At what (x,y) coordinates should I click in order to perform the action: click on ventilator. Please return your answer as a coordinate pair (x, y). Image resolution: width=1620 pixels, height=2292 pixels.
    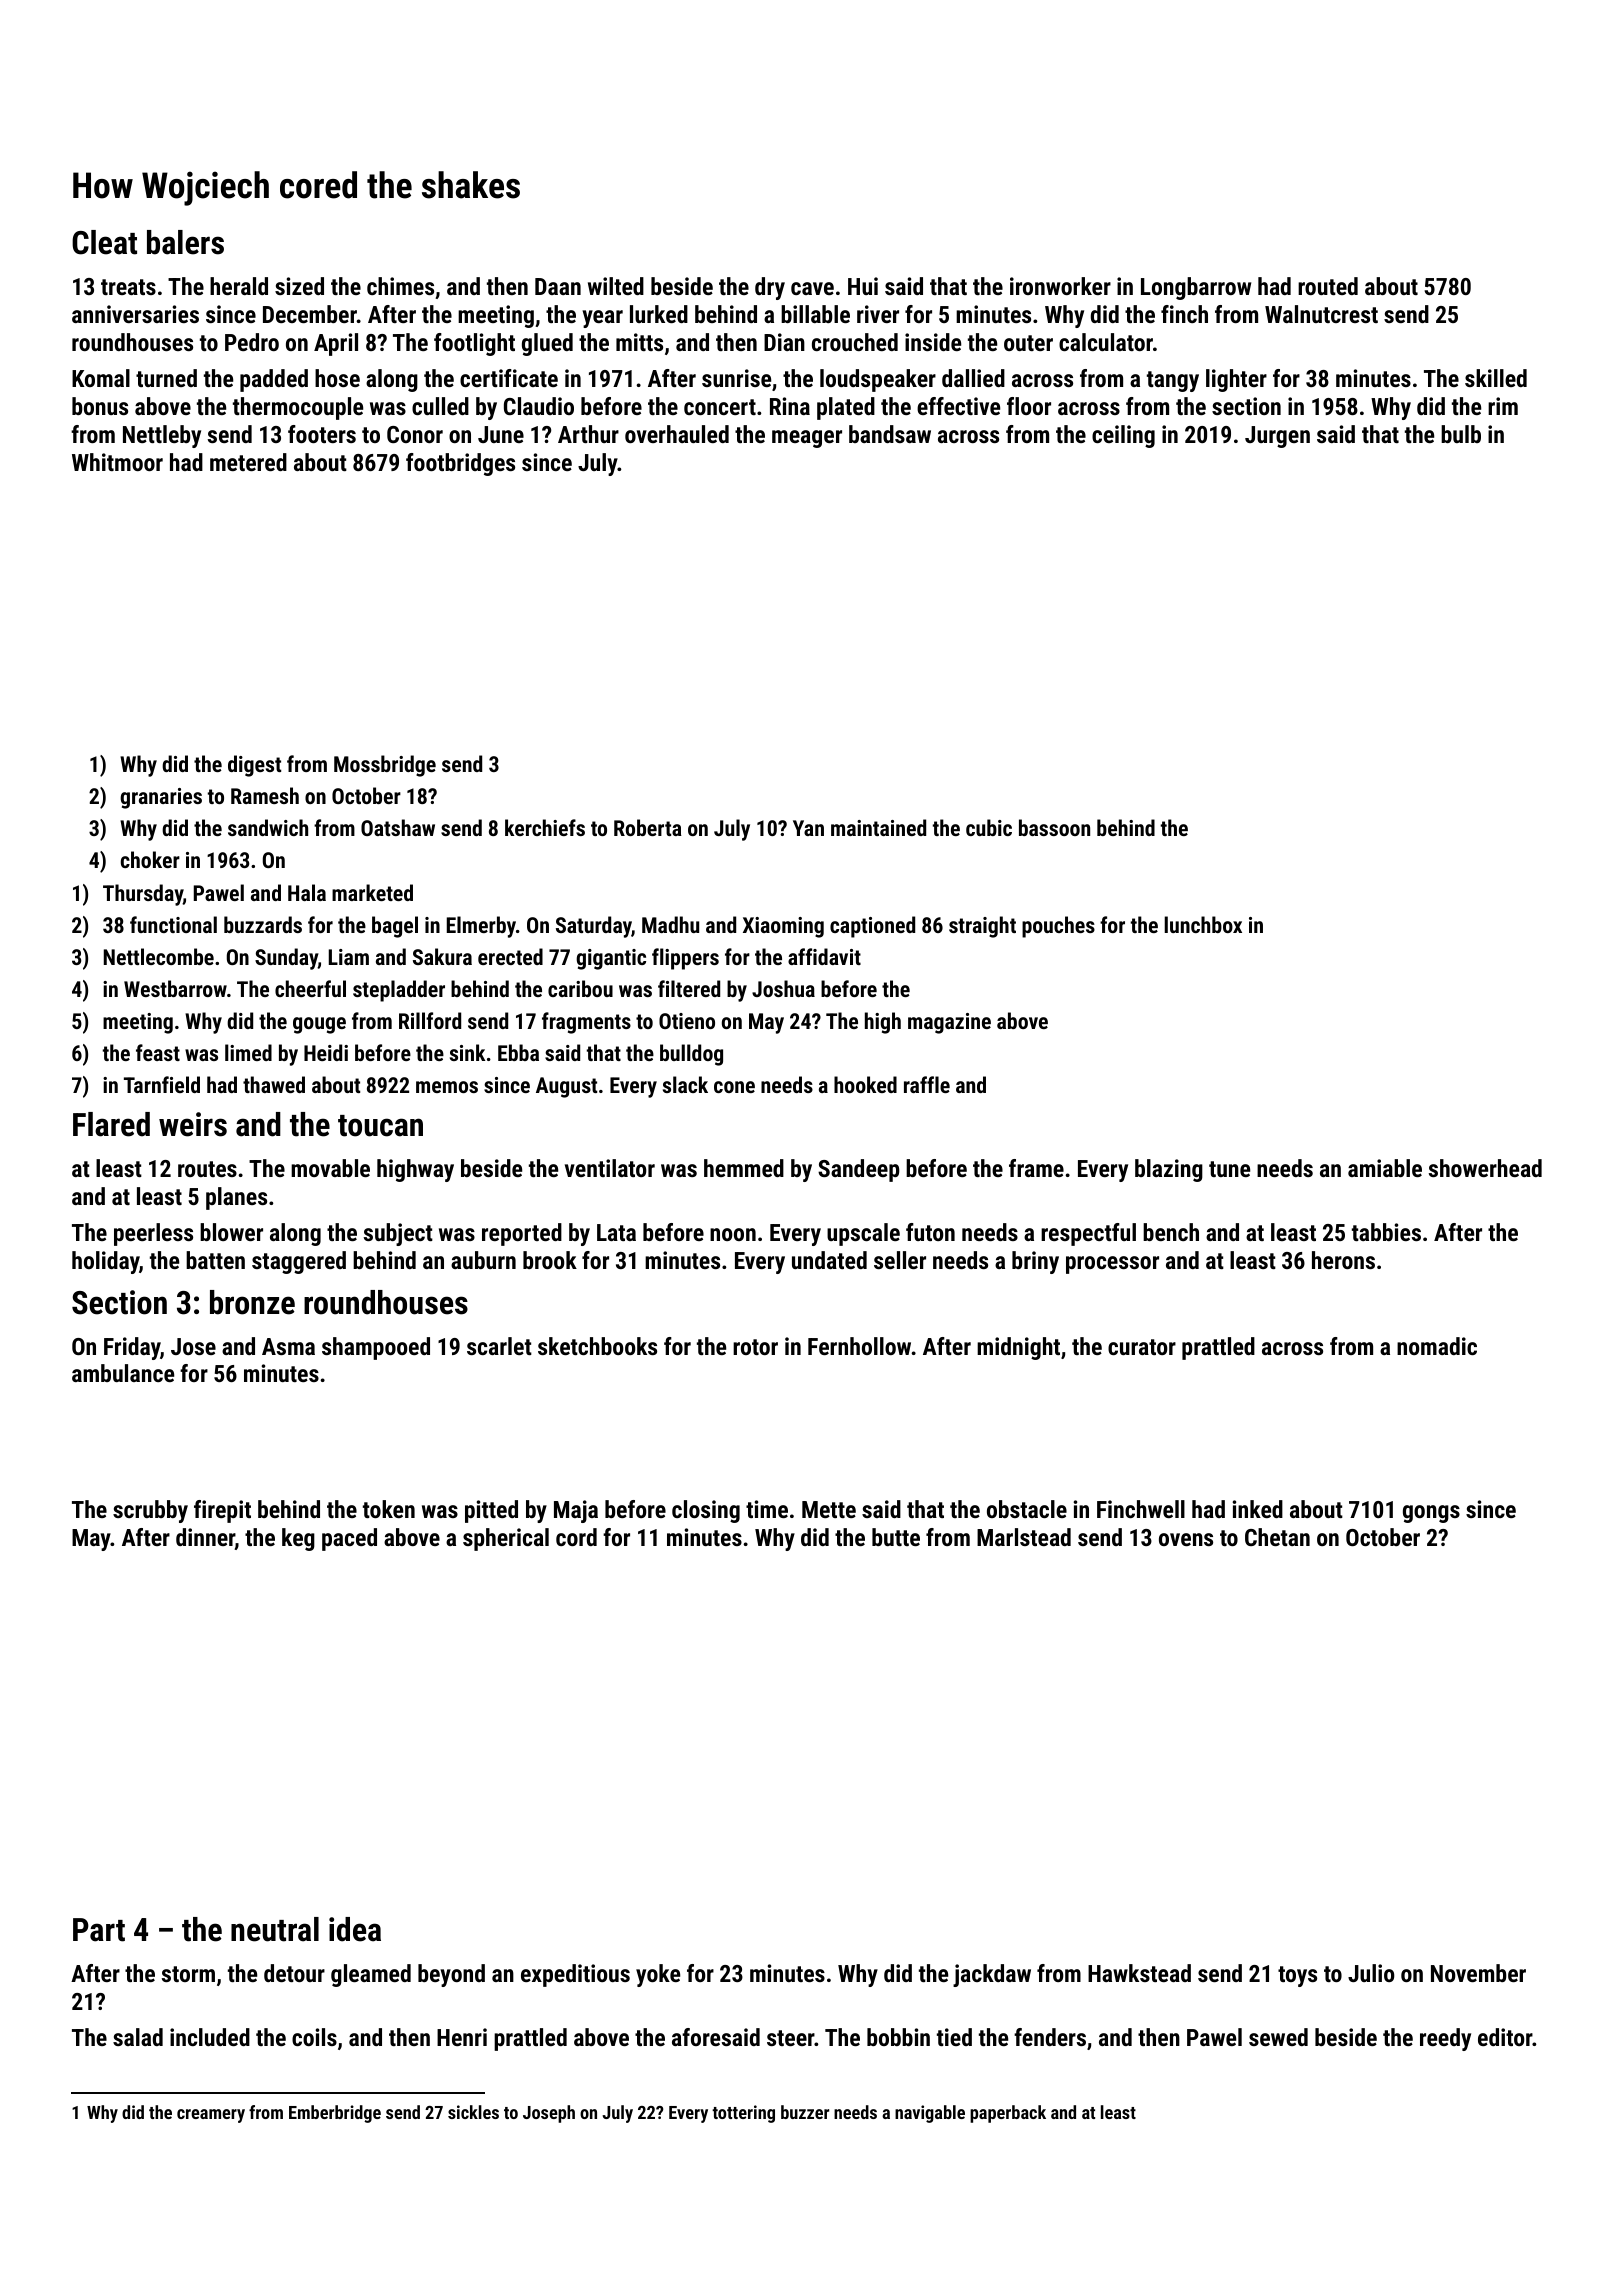
    Looking at the image, I should click on (610, 1168).
